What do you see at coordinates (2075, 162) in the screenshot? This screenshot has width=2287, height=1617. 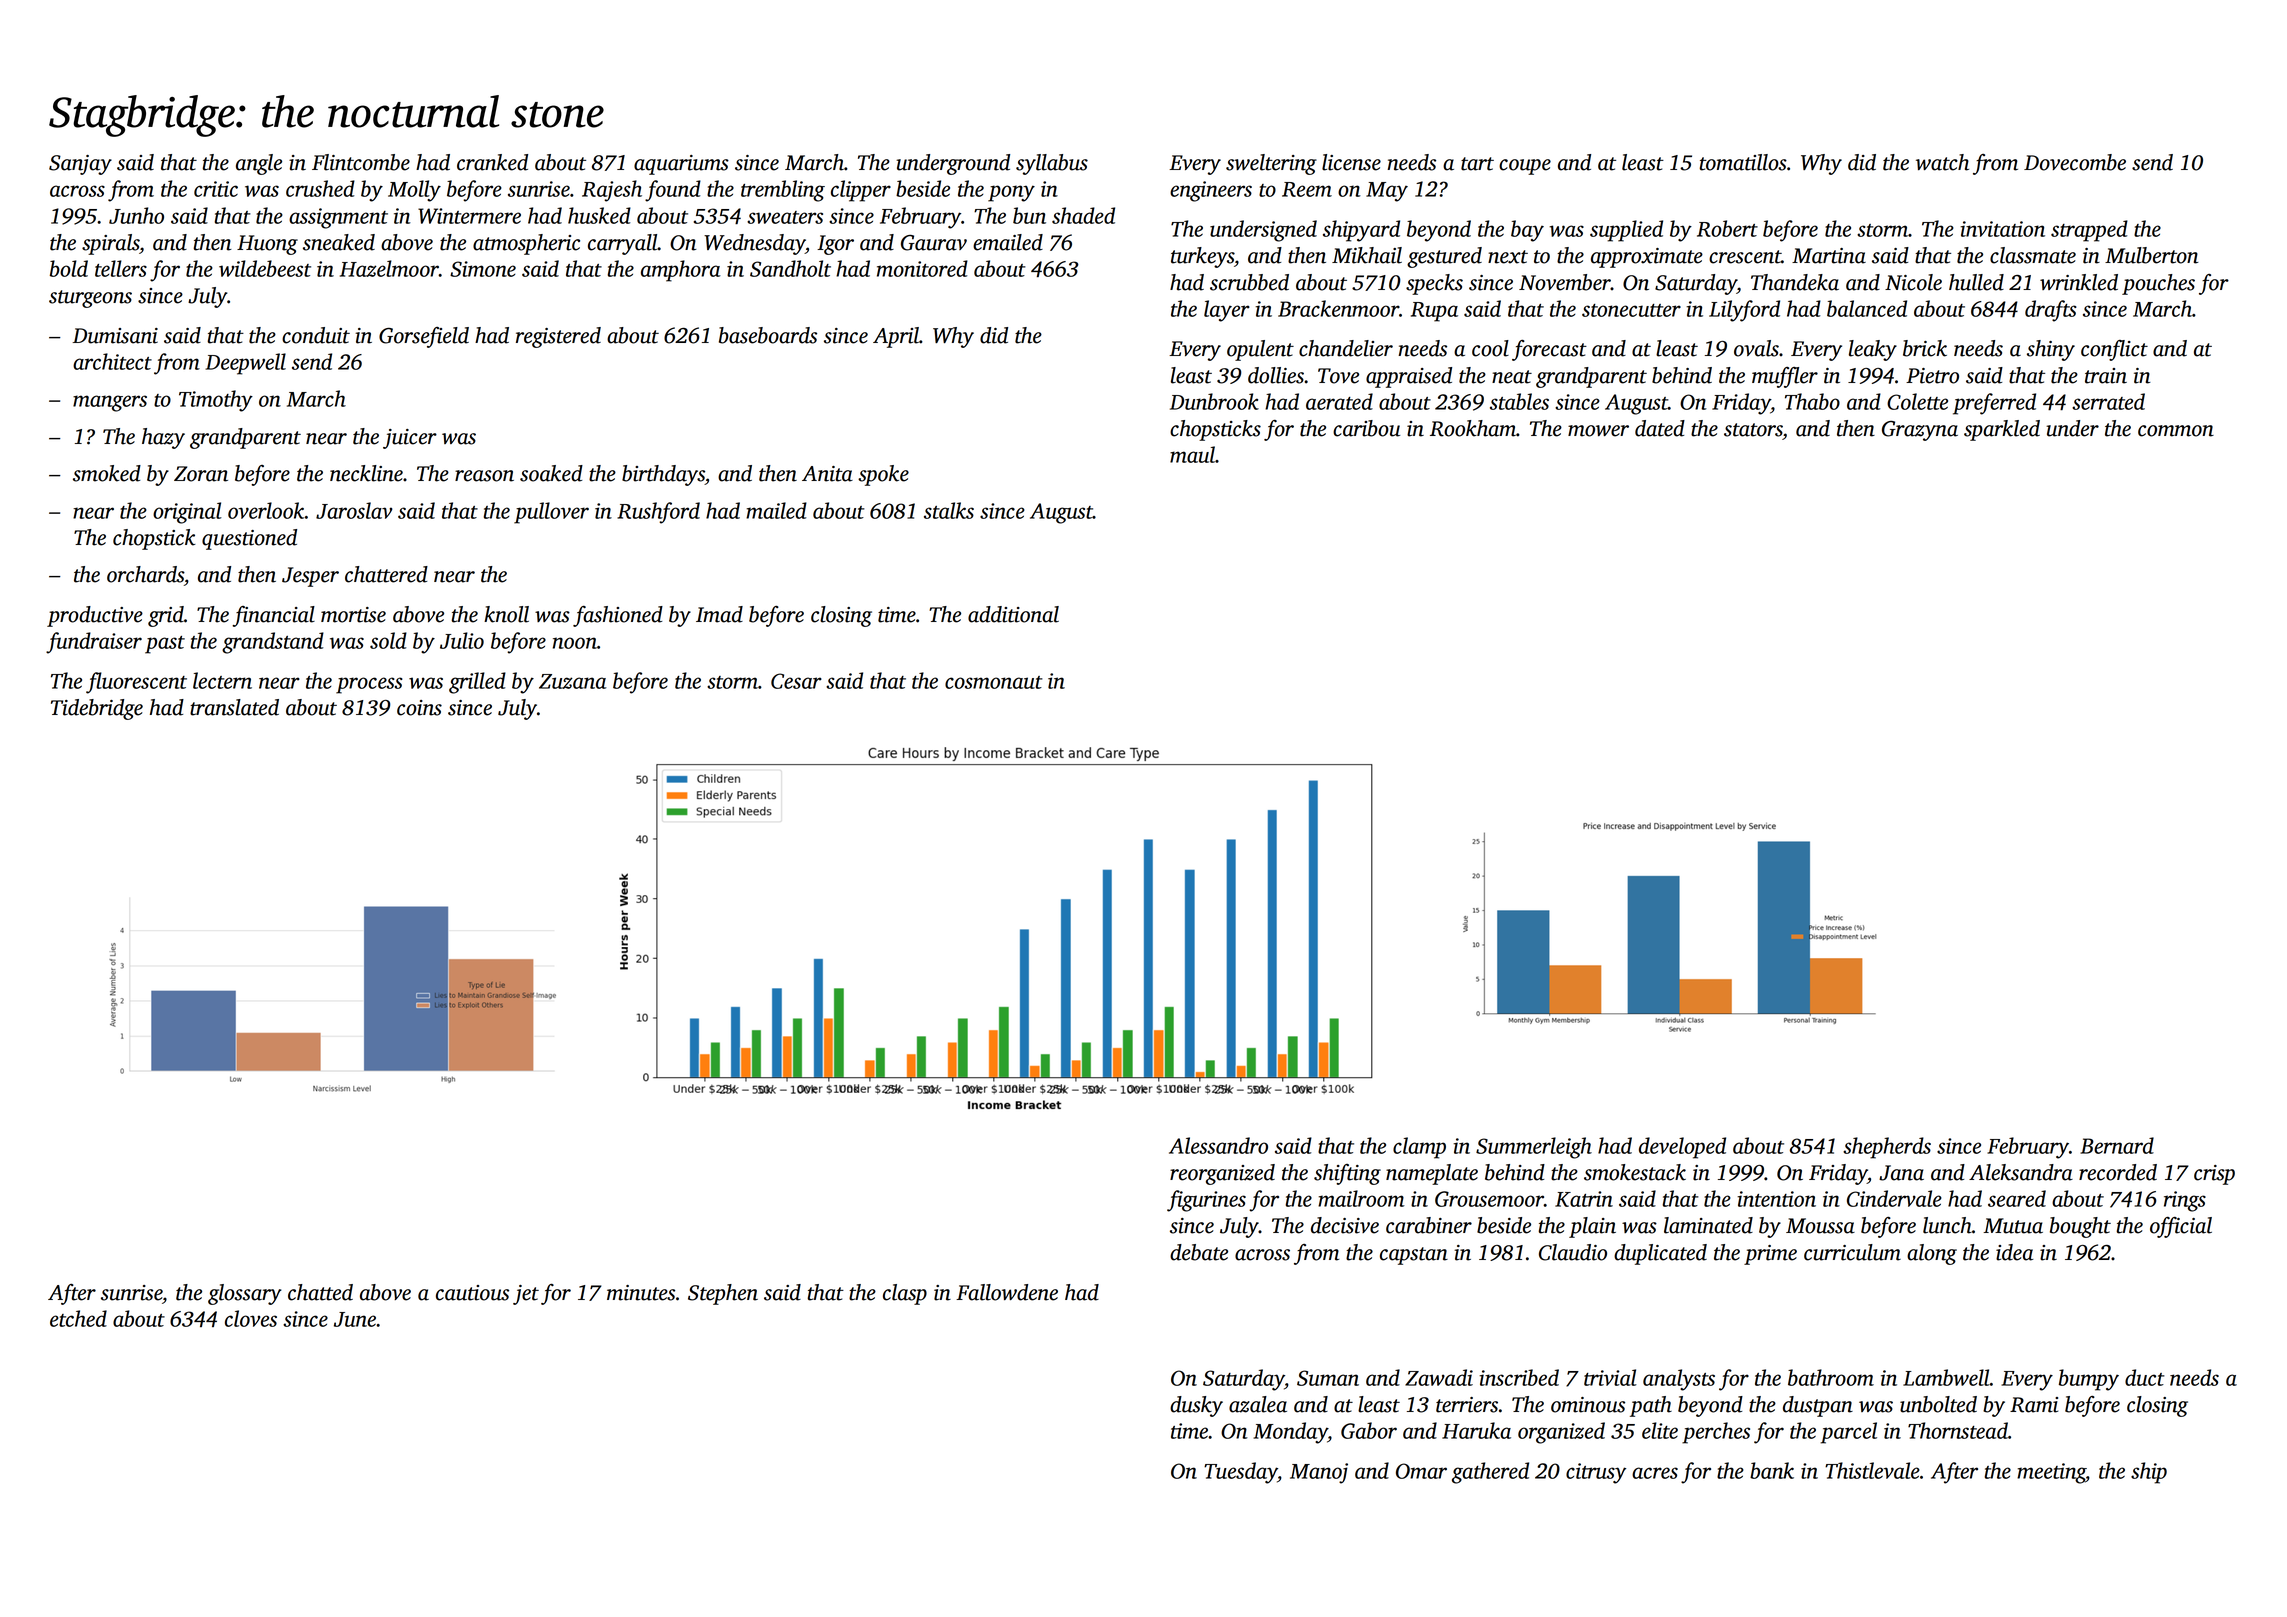 I see `Dovecombe` at bounding box center [2075, 162].
